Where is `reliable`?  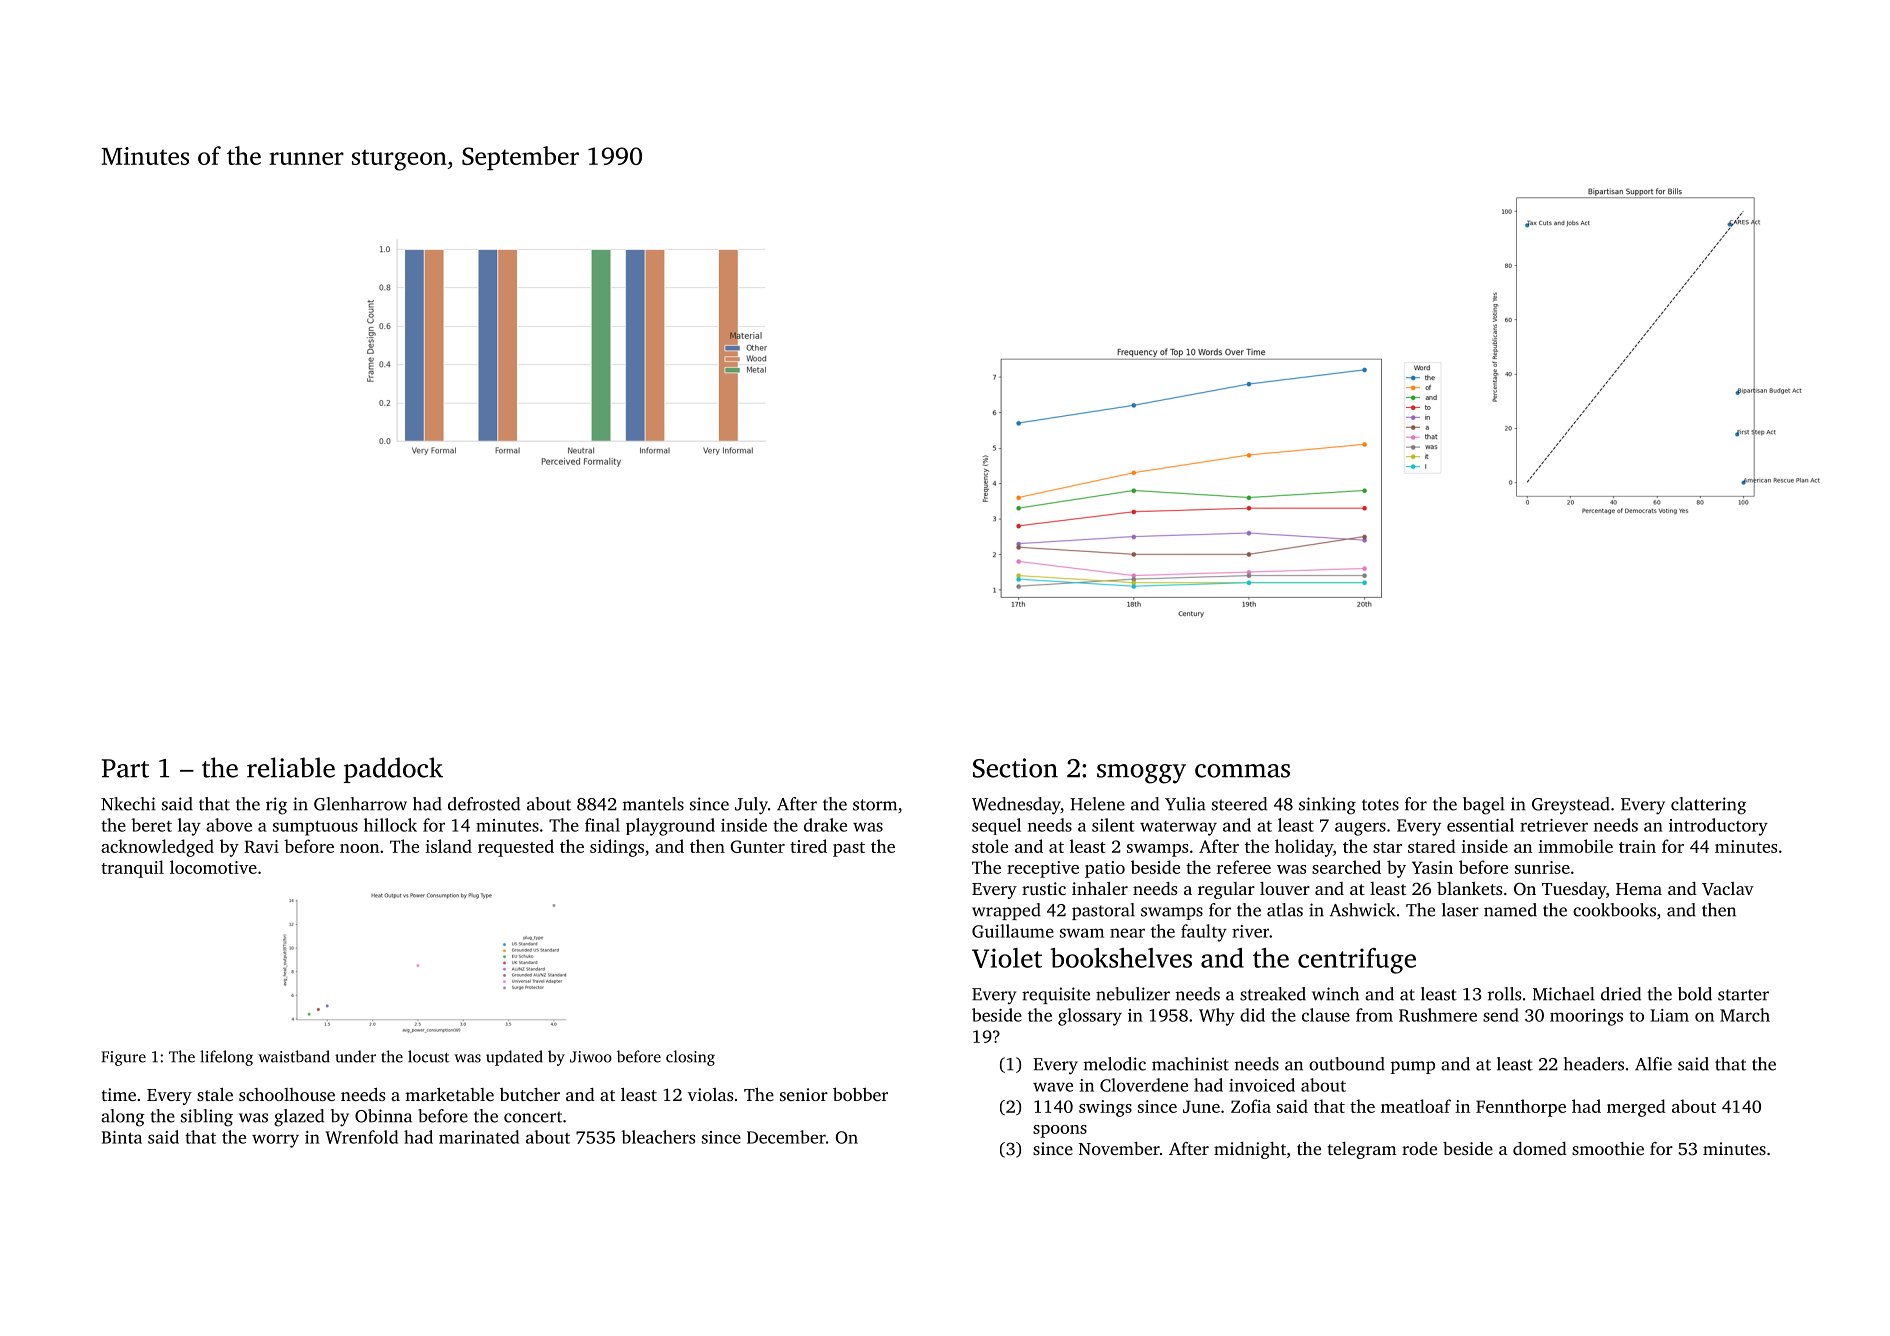 reliable is located at coordinates (291, 767).
